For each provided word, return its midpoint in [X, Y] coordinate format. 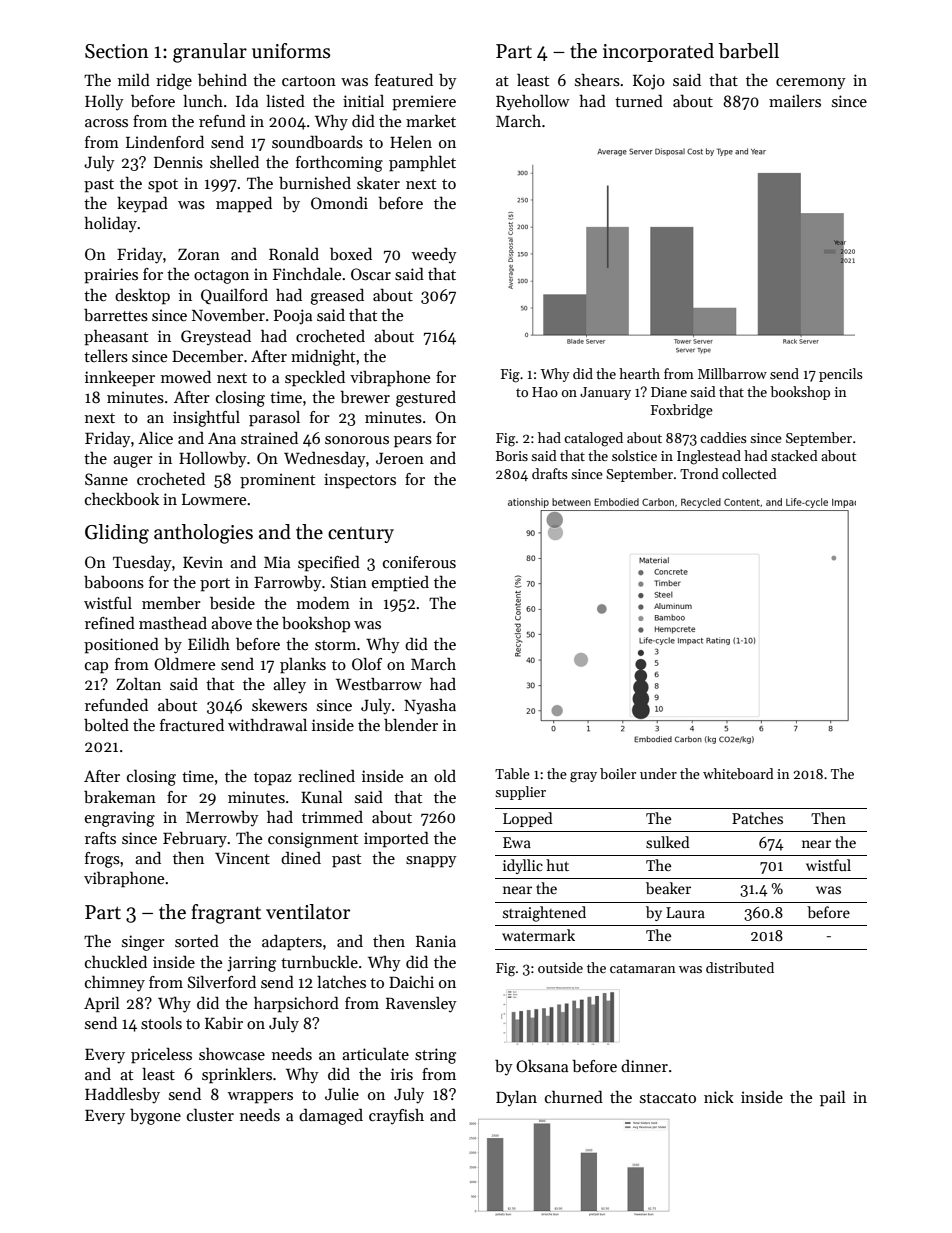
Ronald [294, 253]
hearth [639, 373]
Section [117, 51]
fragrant [226, 914]
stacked [794, 455]
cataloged [593, 439]
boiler [618, 773]
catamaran [643, 968]
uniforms [291, 51]
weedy [434, 255]
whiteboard [738, 773]
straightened [544, 914]
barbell [749, 51]
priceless [161, 1055]
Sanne [106, 479]
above [231, 623]
